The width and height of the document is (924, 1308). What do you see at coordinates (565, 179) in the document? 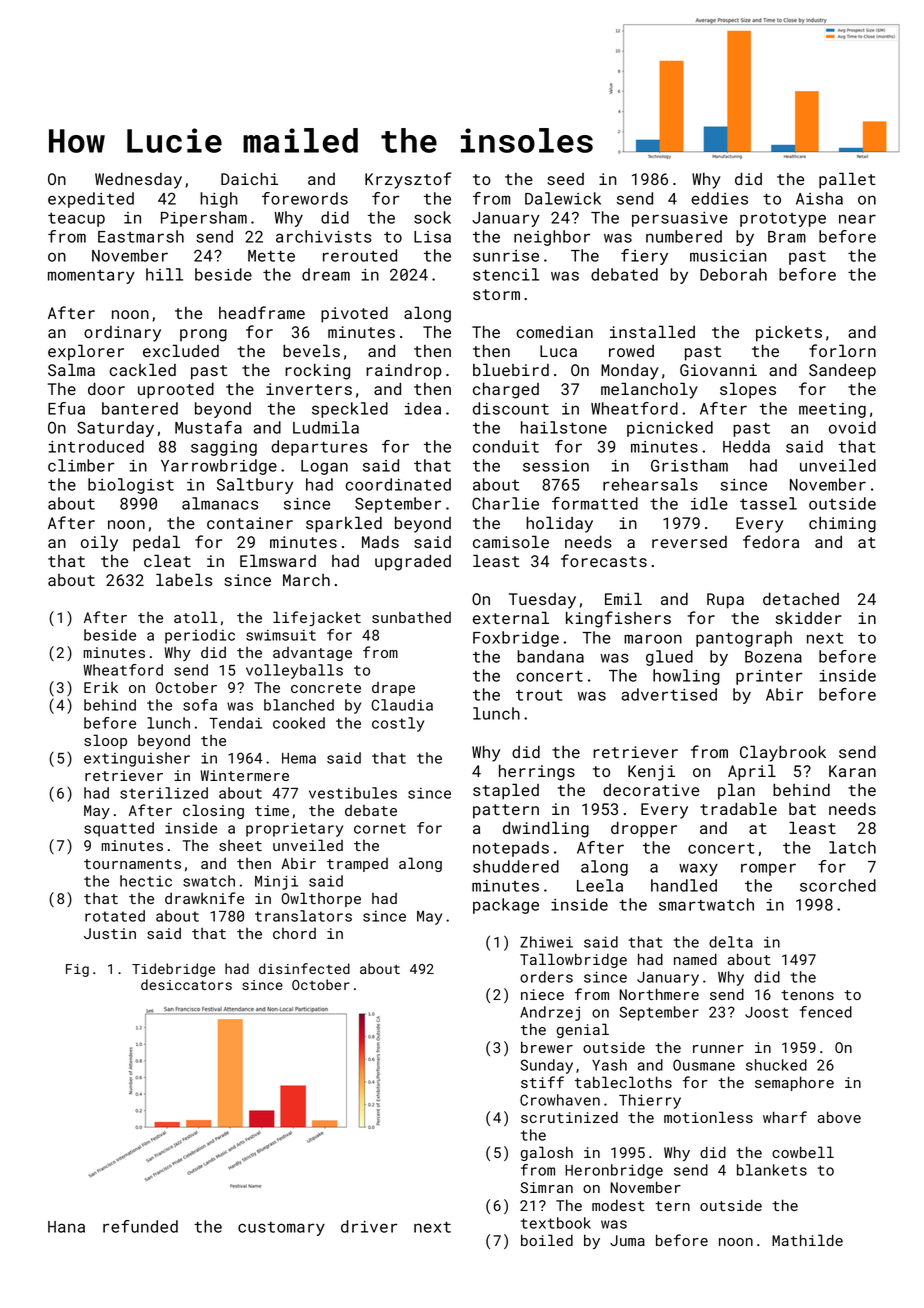
I see `seed` at bounding box center [565, 179].
